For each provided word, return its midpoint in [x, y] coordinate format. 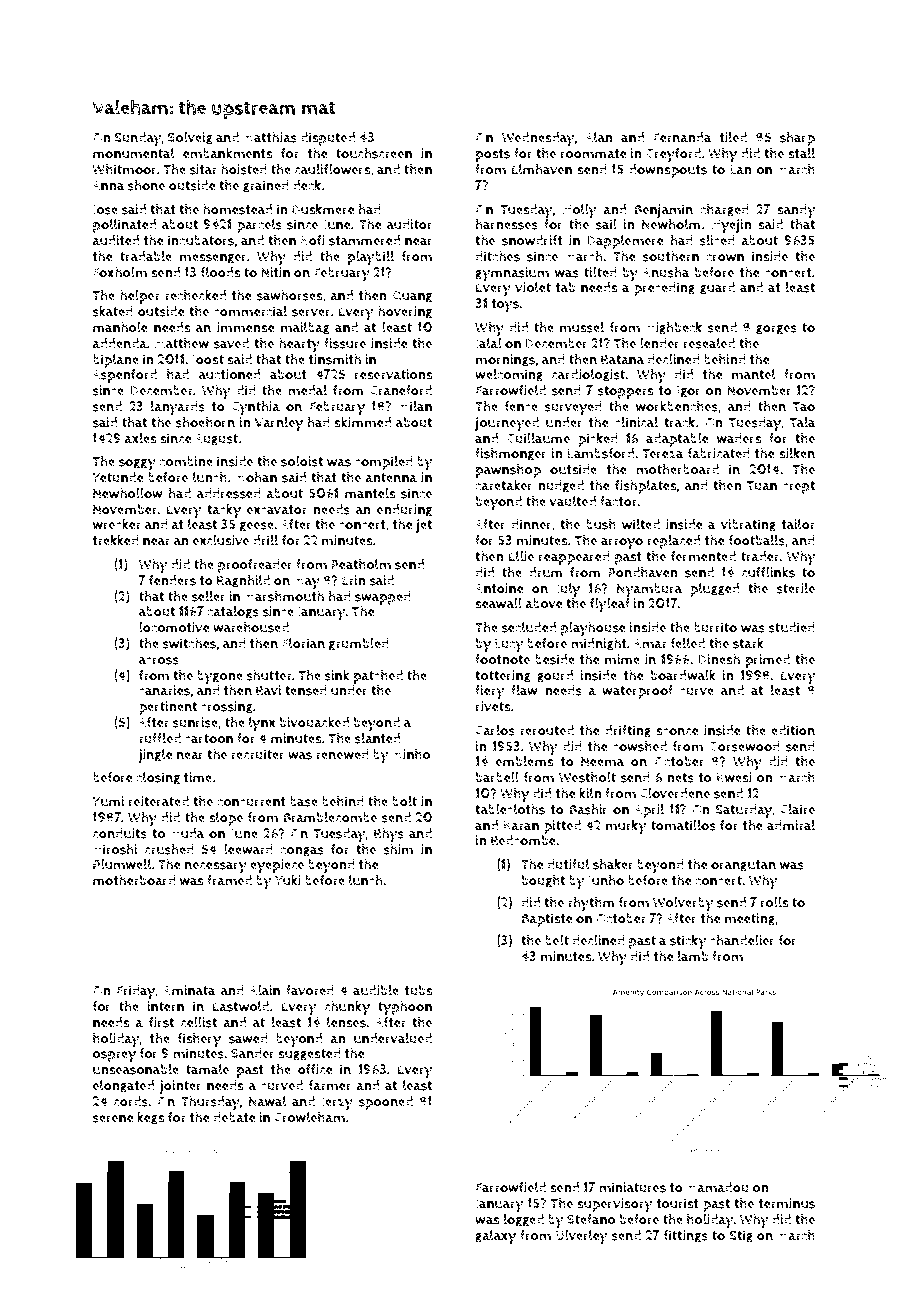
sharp [797, 138]
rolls [774, 902]
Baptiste [547, 920]
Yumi [108, 801]
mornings [505, 360]
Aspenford [124, 376]
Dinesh [719, 659]
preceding [664, 289]
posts [492, 155]
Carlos [495, 730]
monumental [134, 153]
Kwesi [734, 777]
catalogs [233, 612]
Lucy [509, 645]
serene [113, 1119]
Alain [265, 990]
